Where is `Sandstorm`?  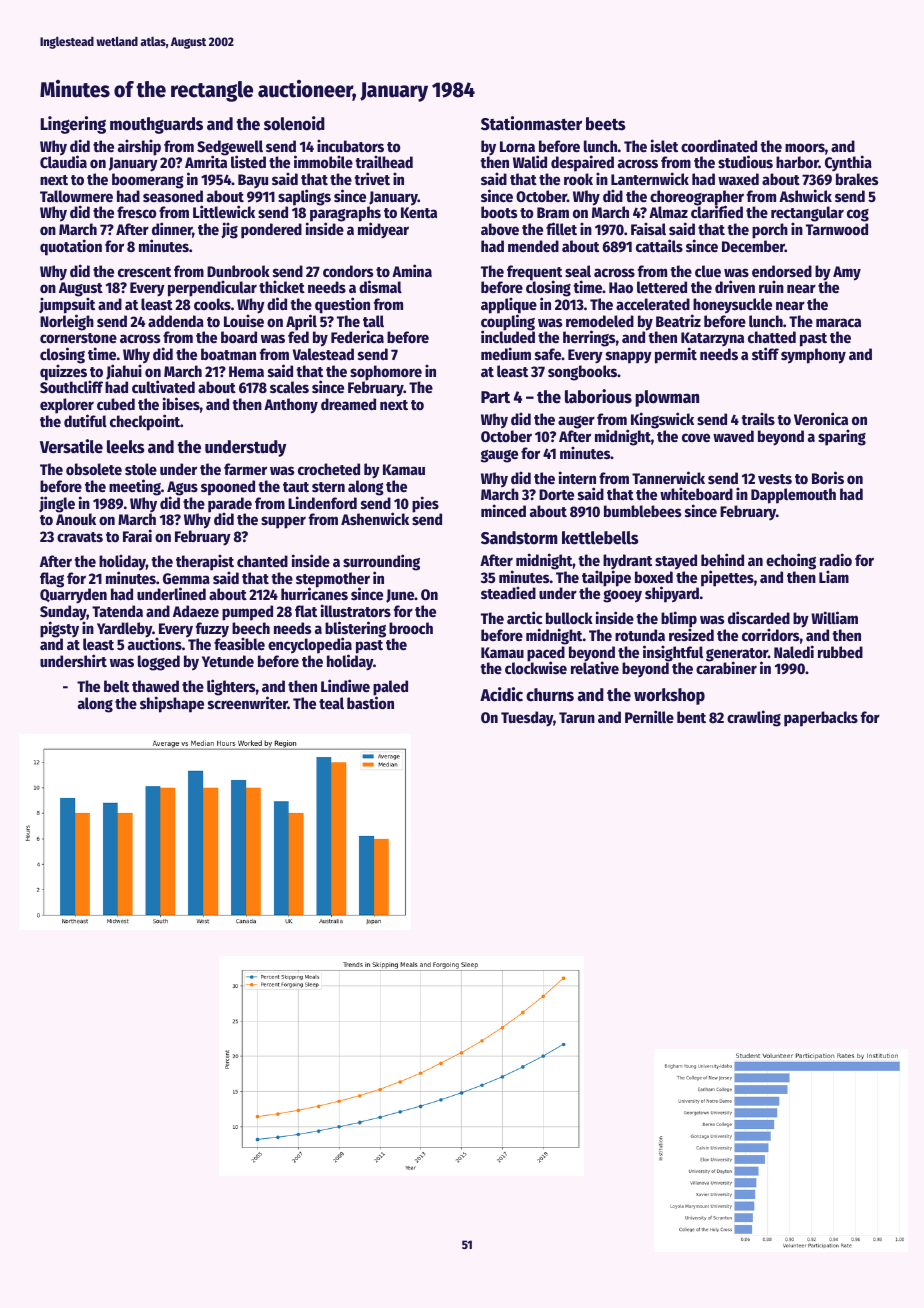 Sandstorm is located at coordinates (519, 538).
